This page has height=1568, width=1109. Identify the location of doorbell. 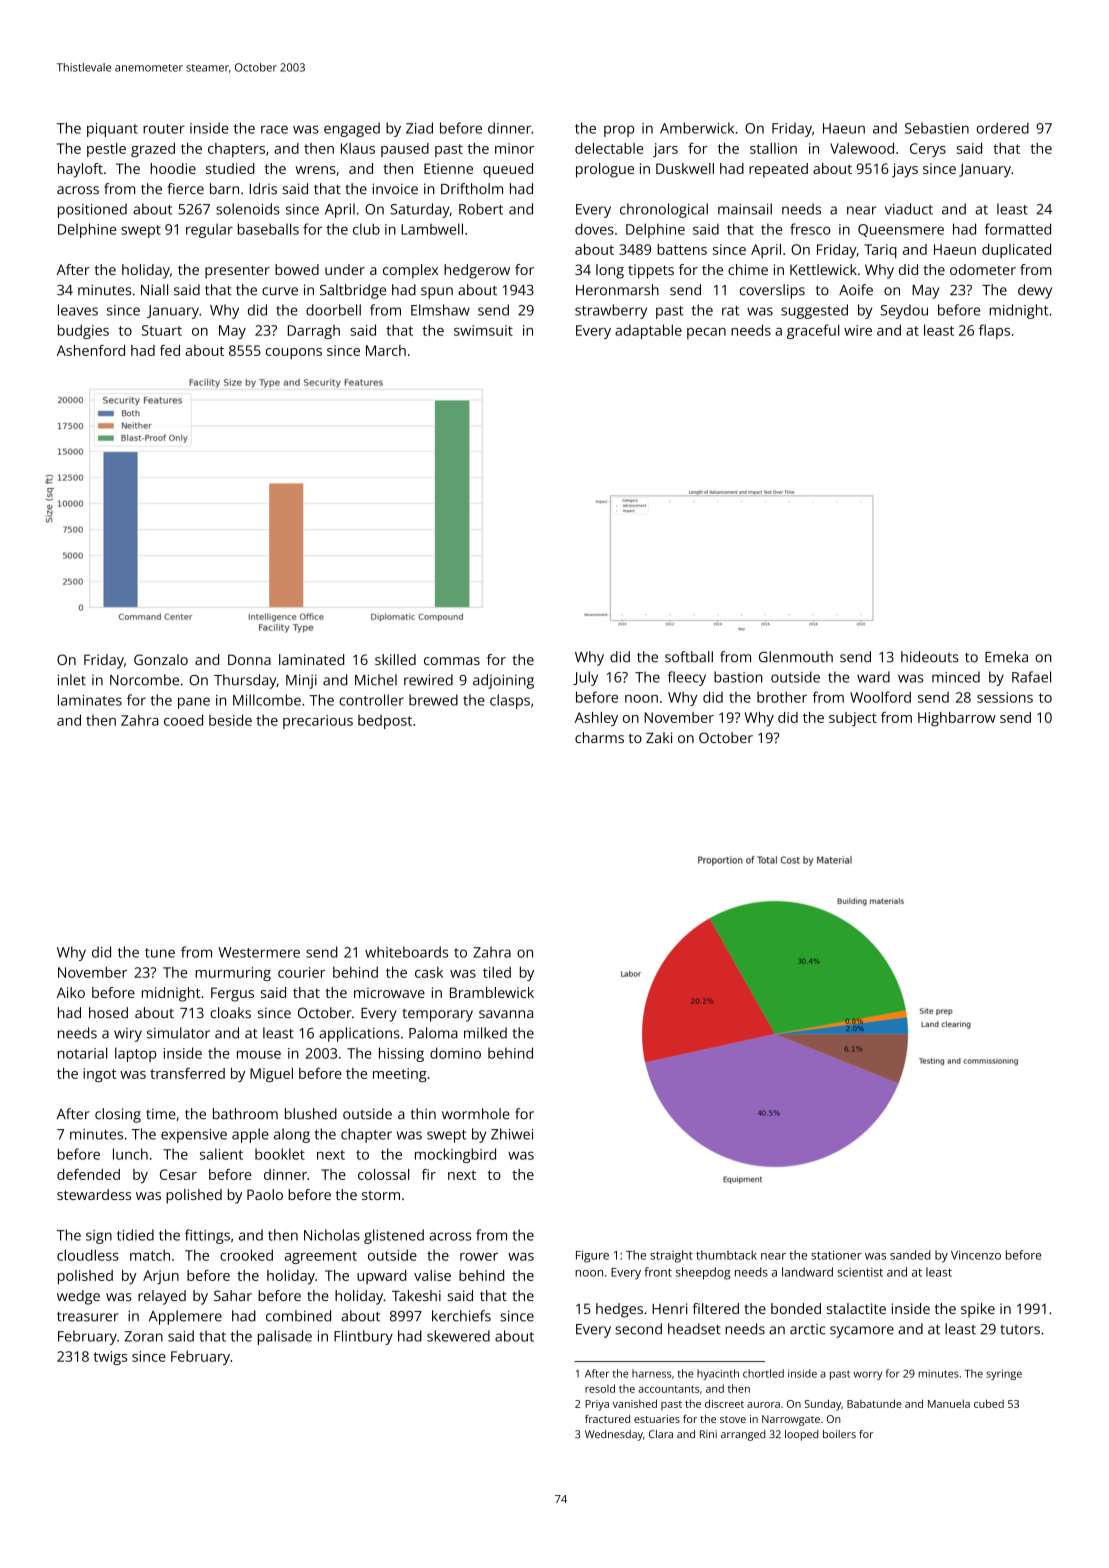
(333, 310).
